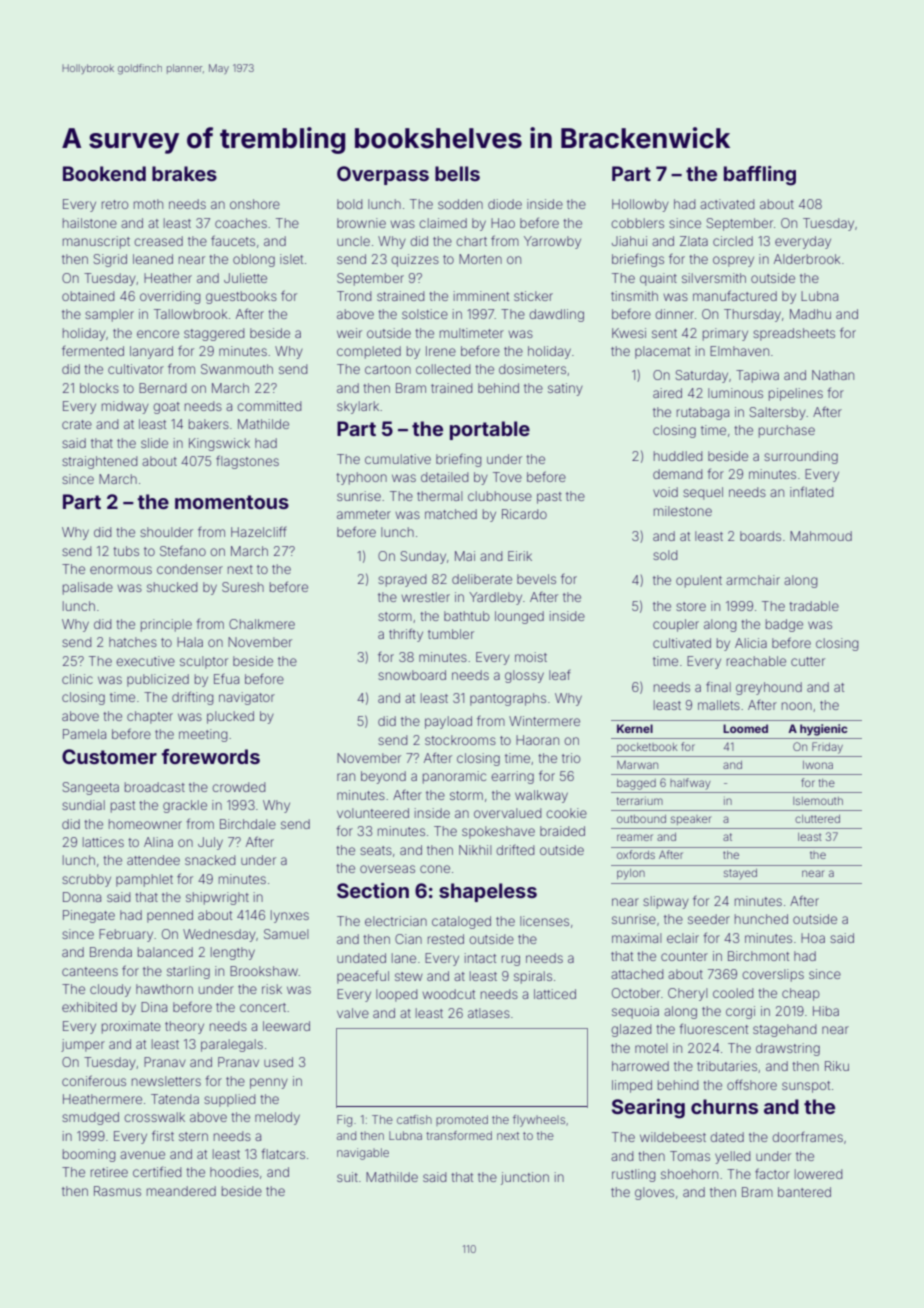 Image resolution: width=924 pixels, height=1308 pixels. I want to click on hatches, so click(133, 642).
